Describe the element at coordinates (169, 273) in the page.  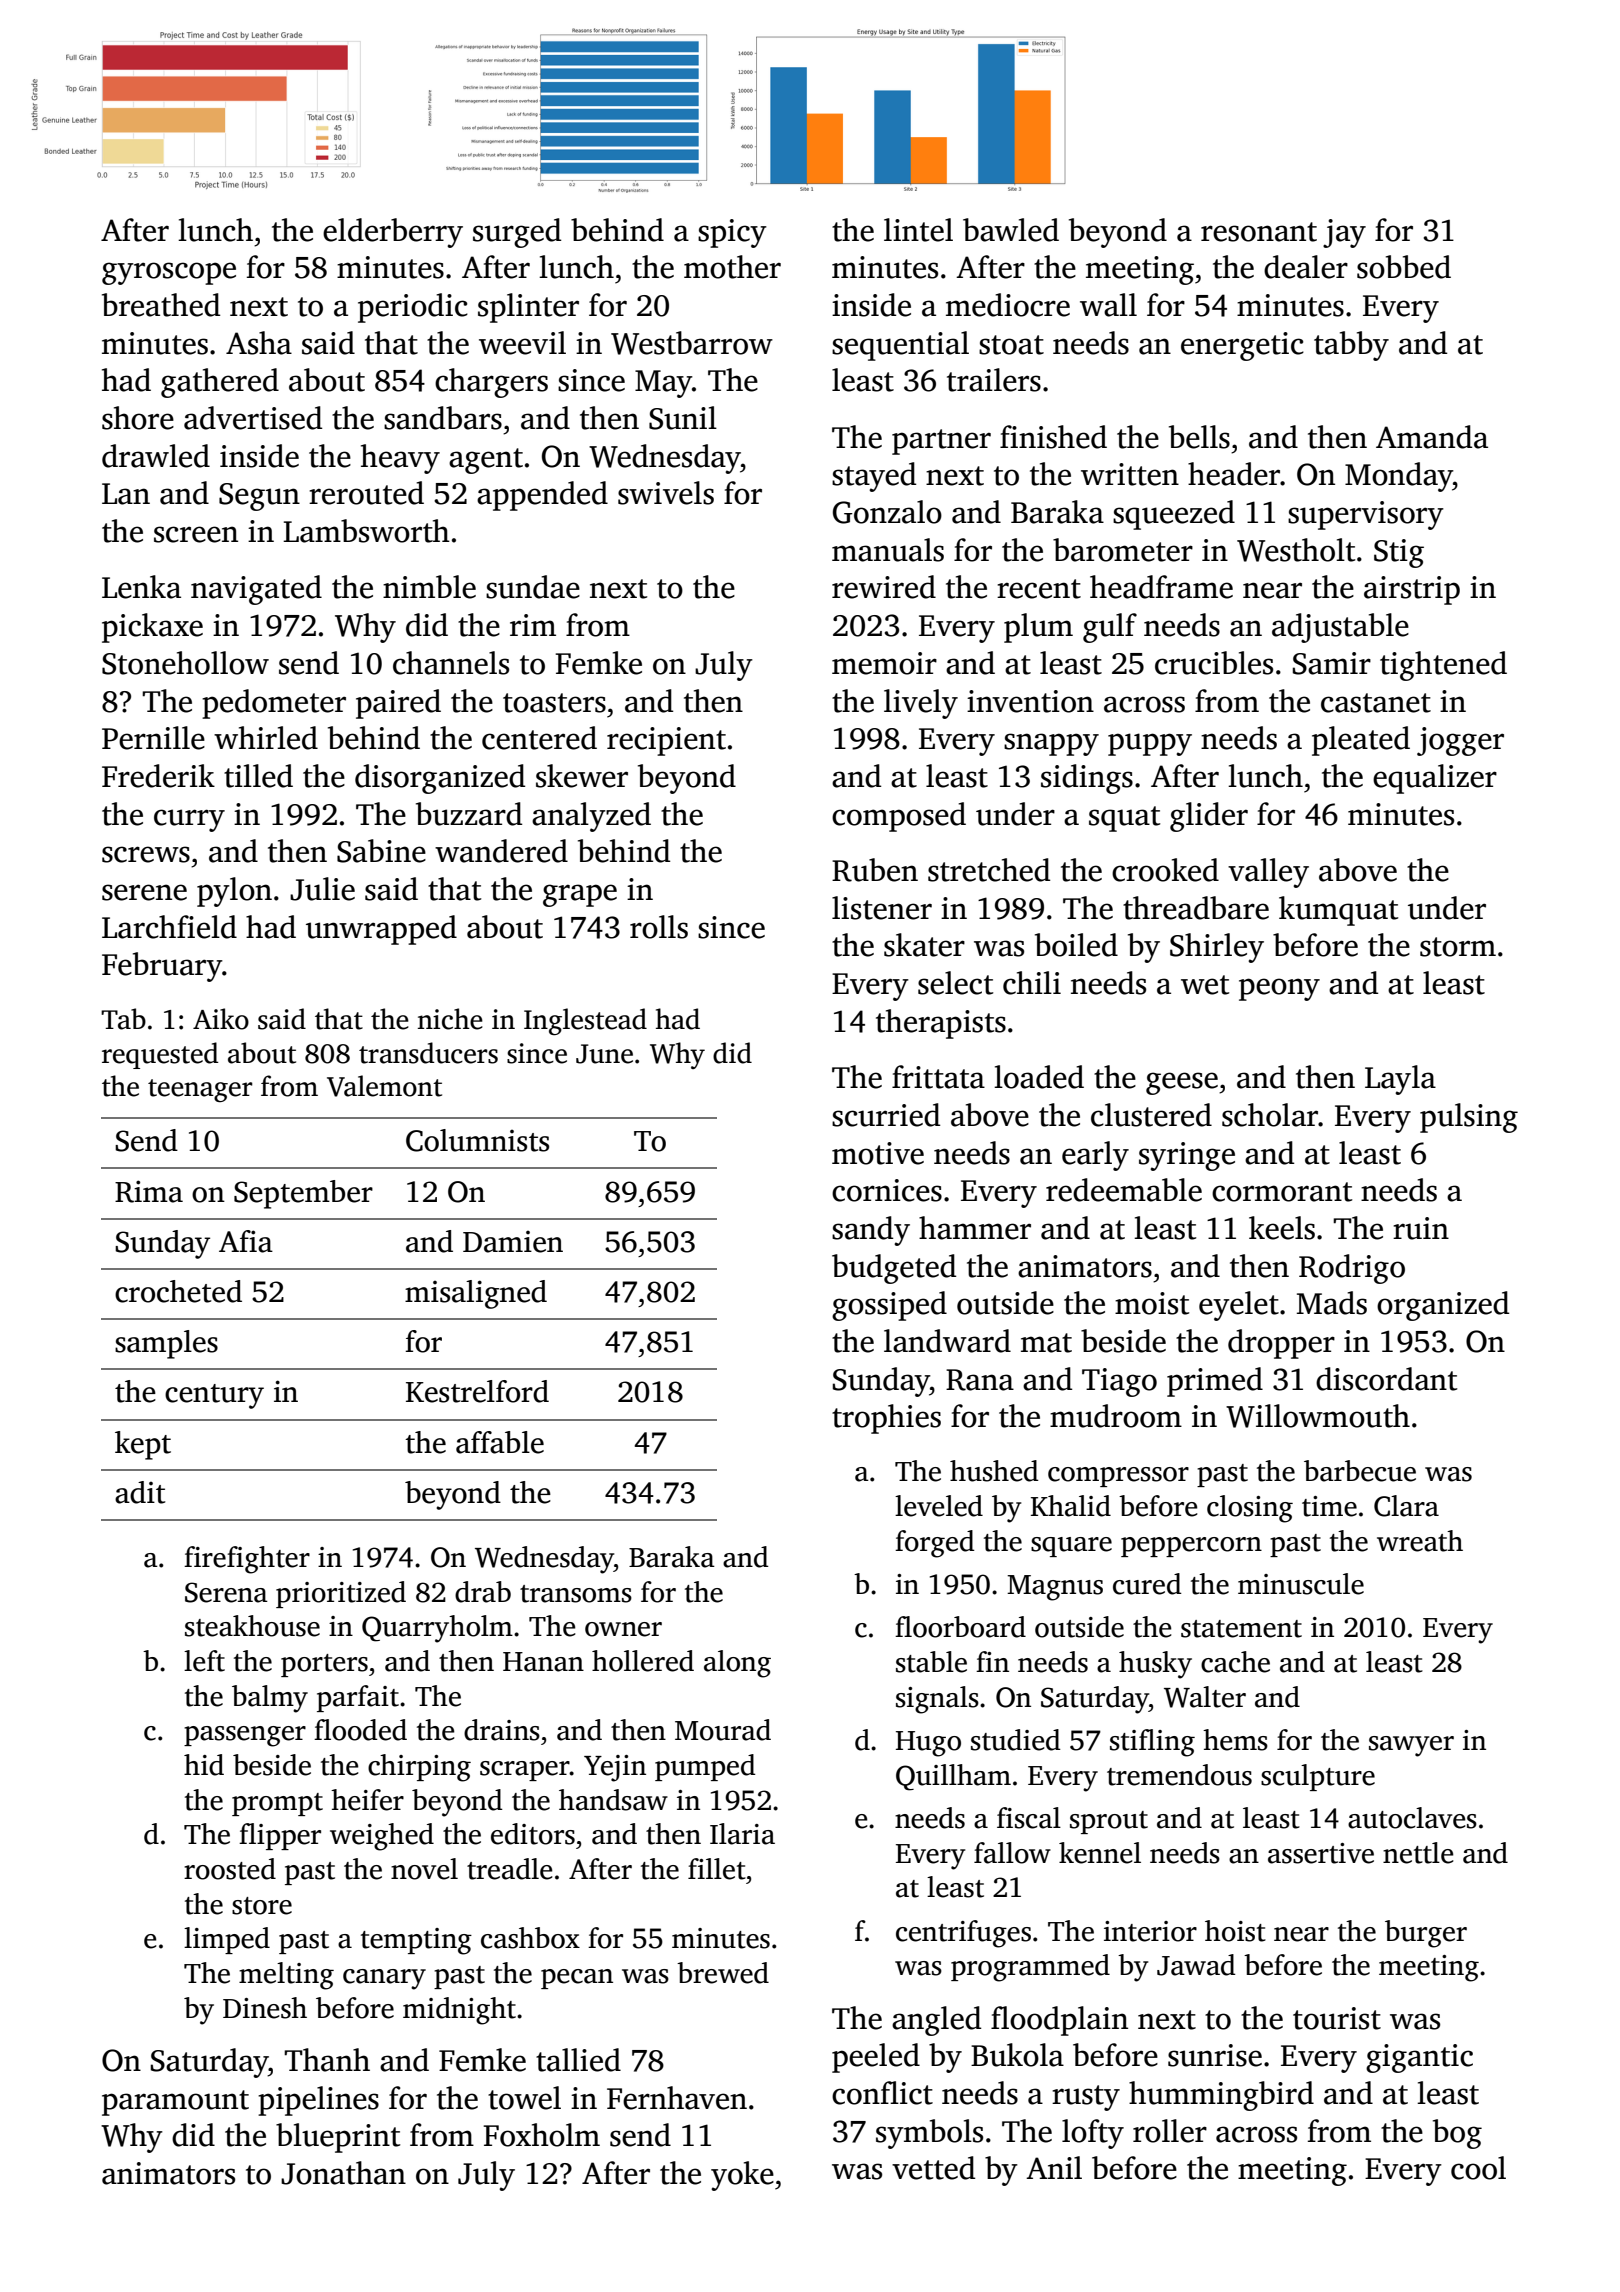
I see `gyroscope` at that location.
